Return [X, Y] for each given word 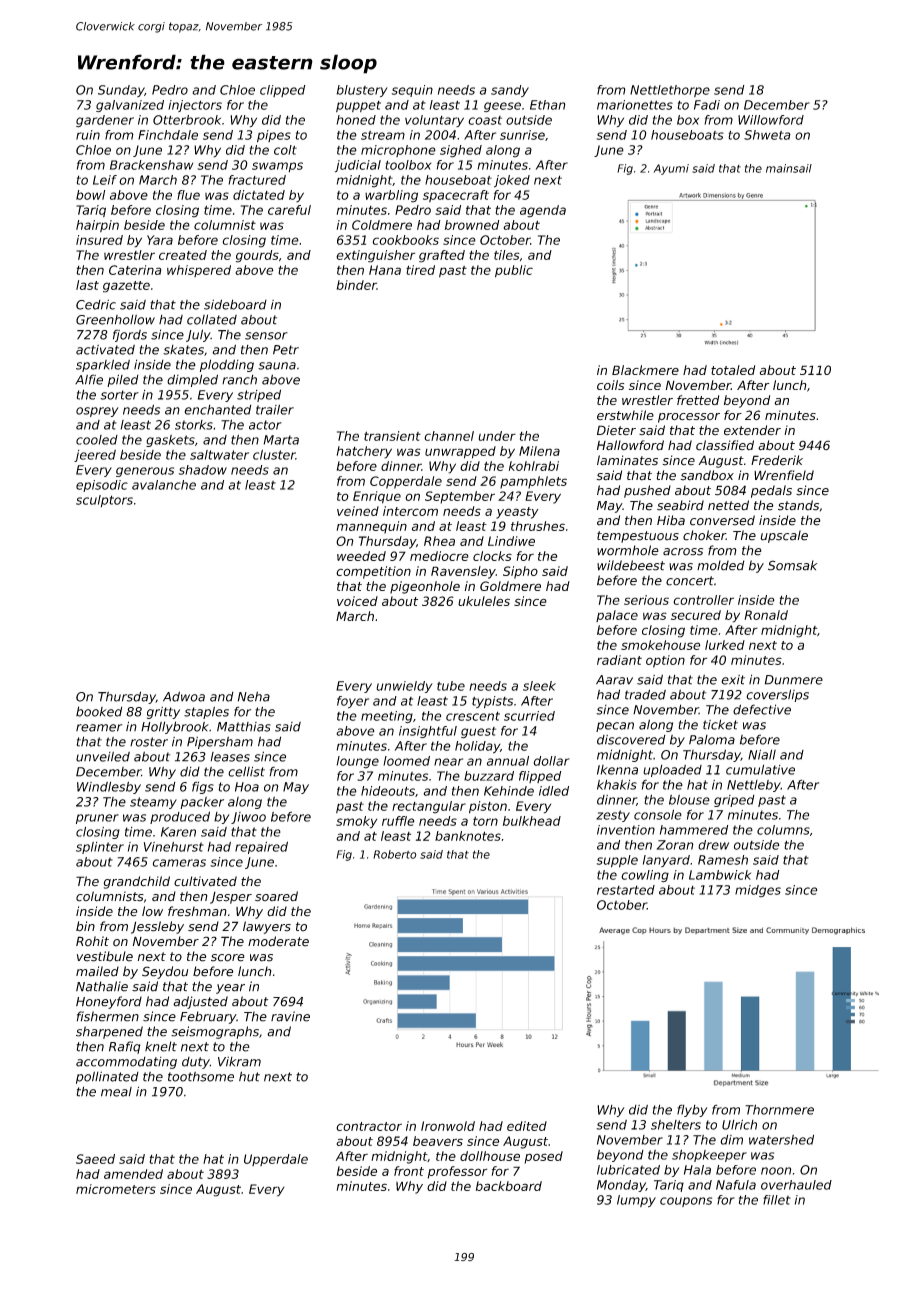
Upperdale [276, 1160]
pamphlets [533, 482]
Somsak [792, 565]
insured [99, 240]
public [514, 271]
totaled [733, 370]
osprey [97, 412]
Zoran [675, 845]
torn [485, 821]
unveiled [103, 756]
